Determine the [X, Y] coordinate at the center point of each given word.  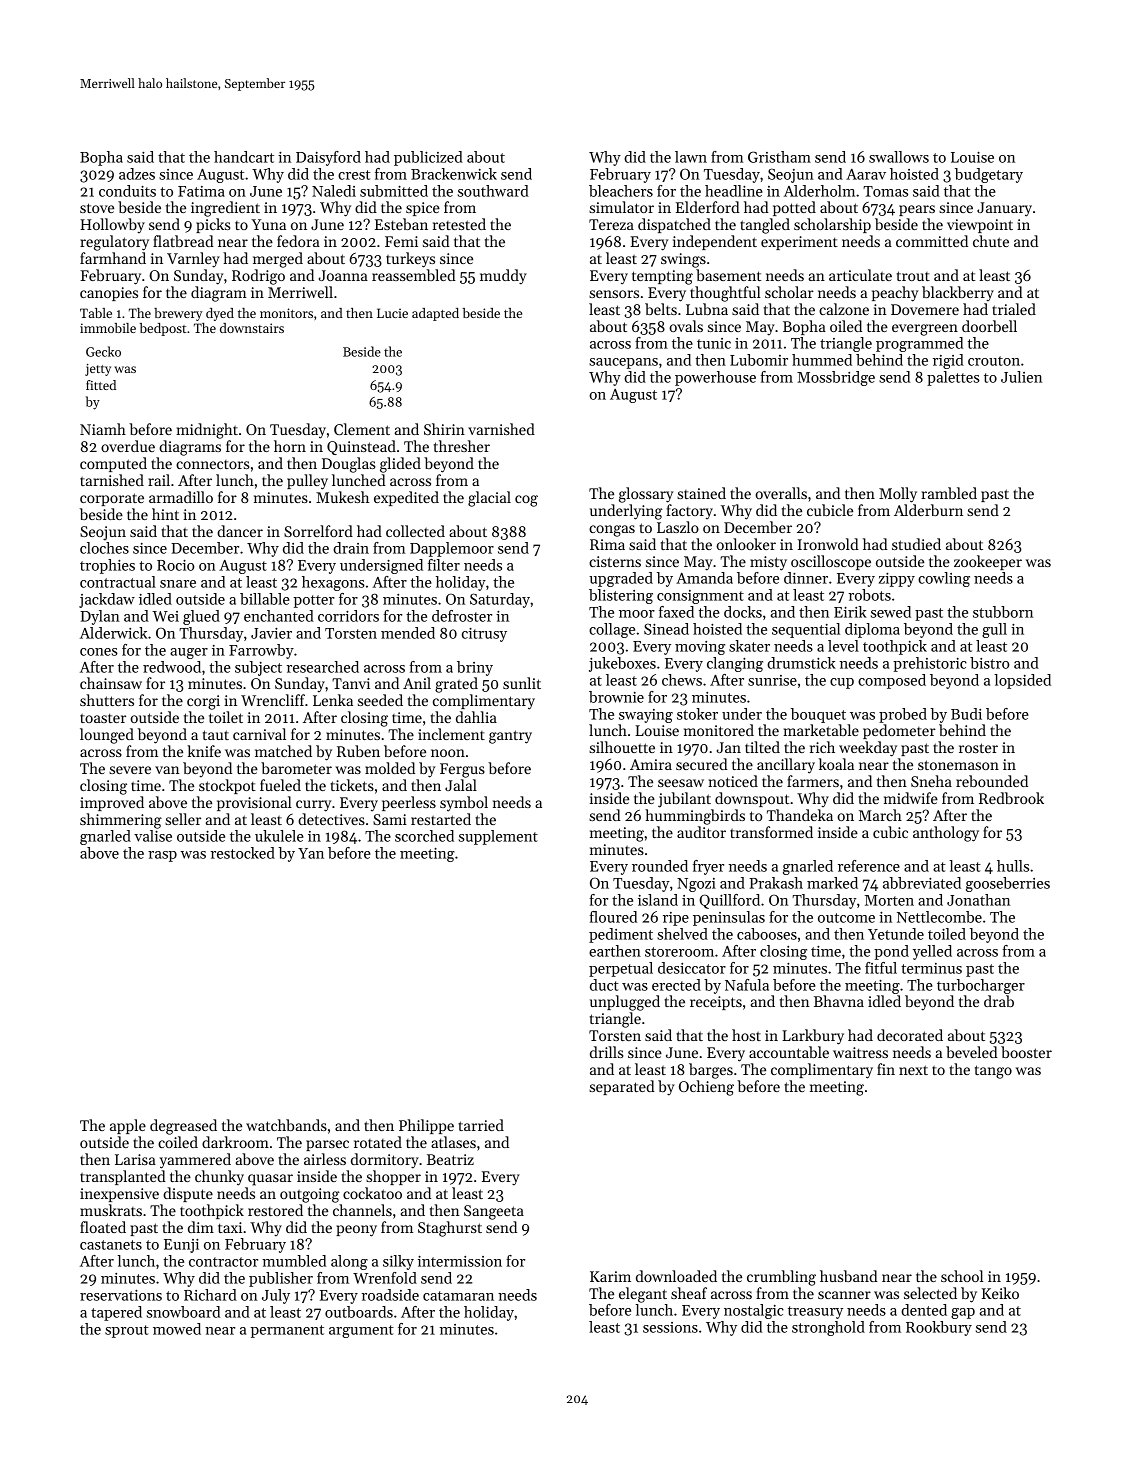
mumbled [294, 1261]
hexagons [333, 583]
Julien [1021, 377]
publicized [428, 158]
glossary [646, 495]
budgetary [989, 175]
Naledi [334, 191]
